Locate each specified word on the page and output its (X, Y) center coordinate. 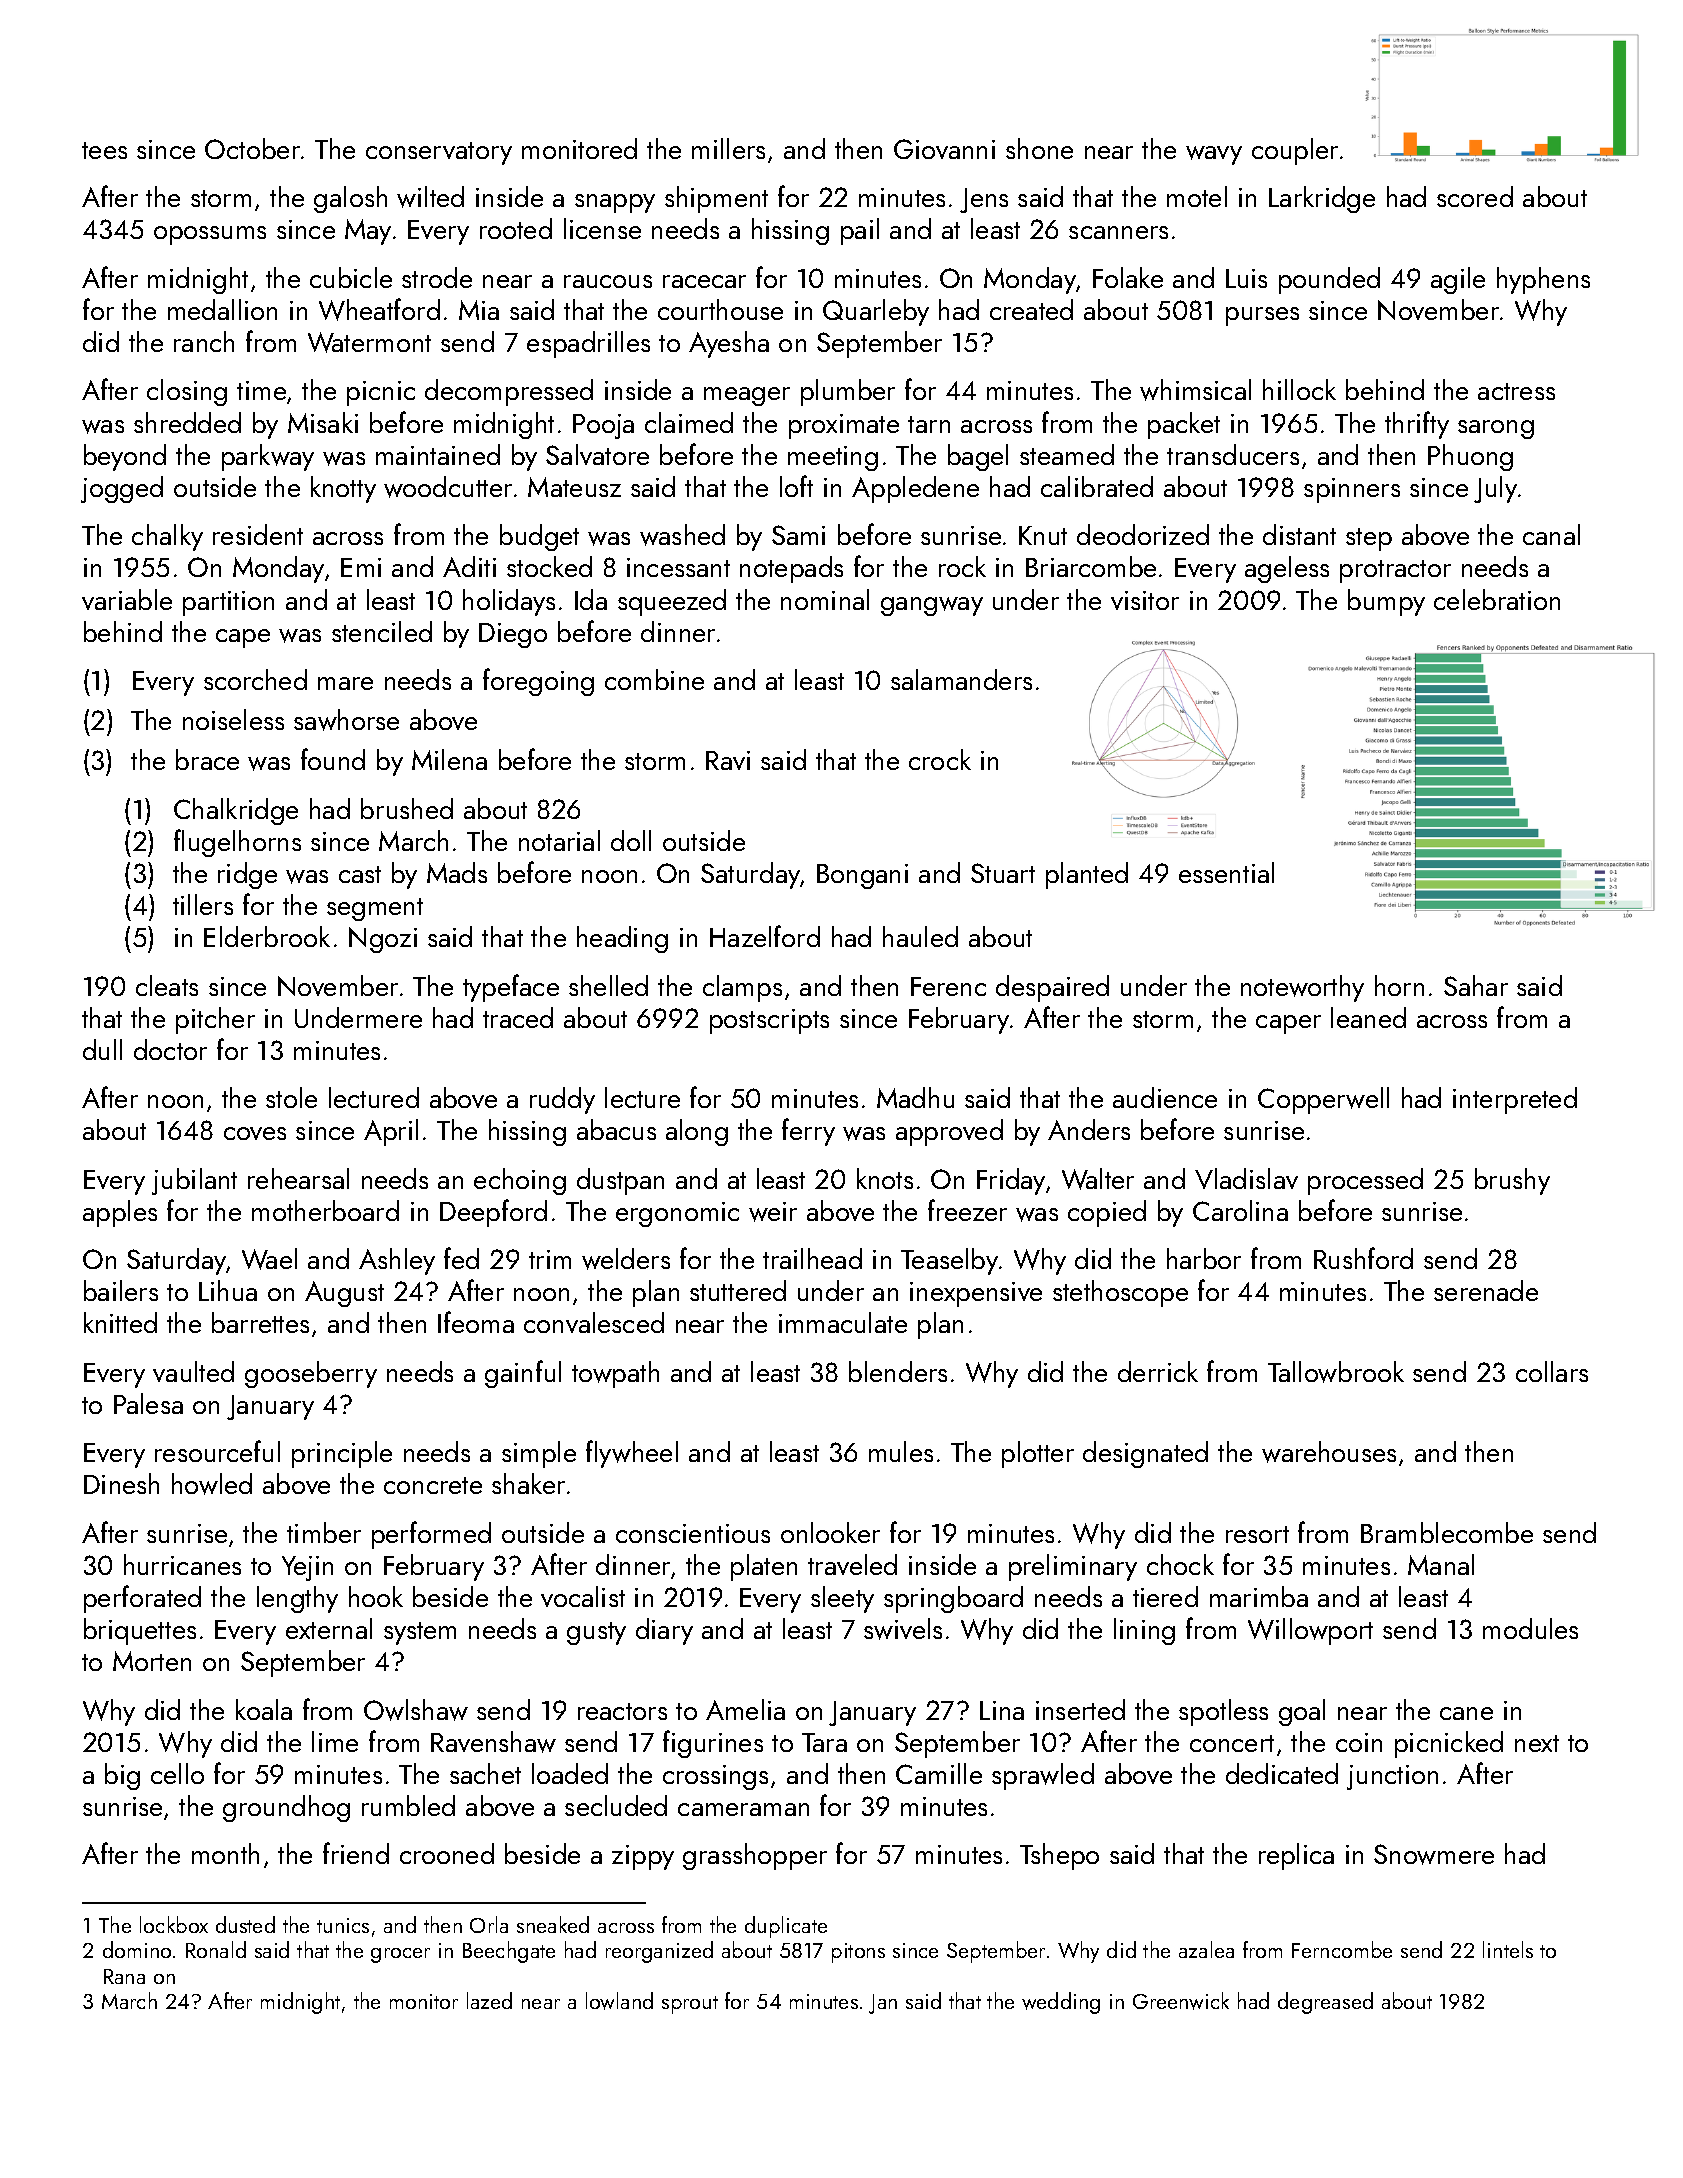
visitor (1145, 600)
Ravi (728, 760)
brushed (407, 808)
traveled (852, 1564)
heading (622, 939)
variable (127, 599)
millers (728, 148)
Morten (152, 1661)
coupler (1295, 151)
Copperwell (1323, 1100)
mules (901, 1451)
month (225, 1853)
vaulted (193, 1371)
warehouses (1329, 1452)
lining (1144, 1631)
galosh (350, 199)
